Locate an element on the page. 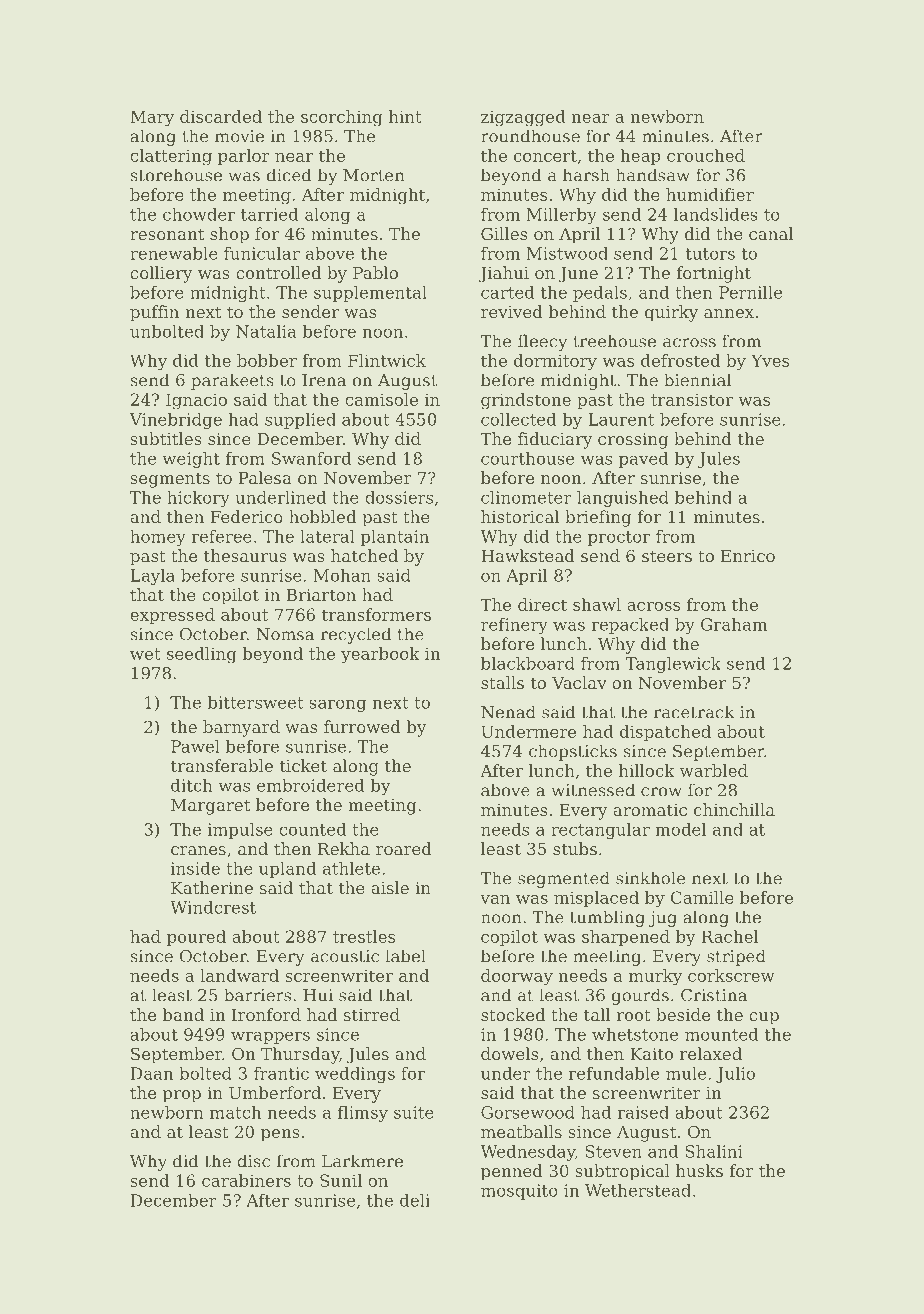 This page has width=924, height=1314. Hawkstead is located at coordinates (528, 555).
